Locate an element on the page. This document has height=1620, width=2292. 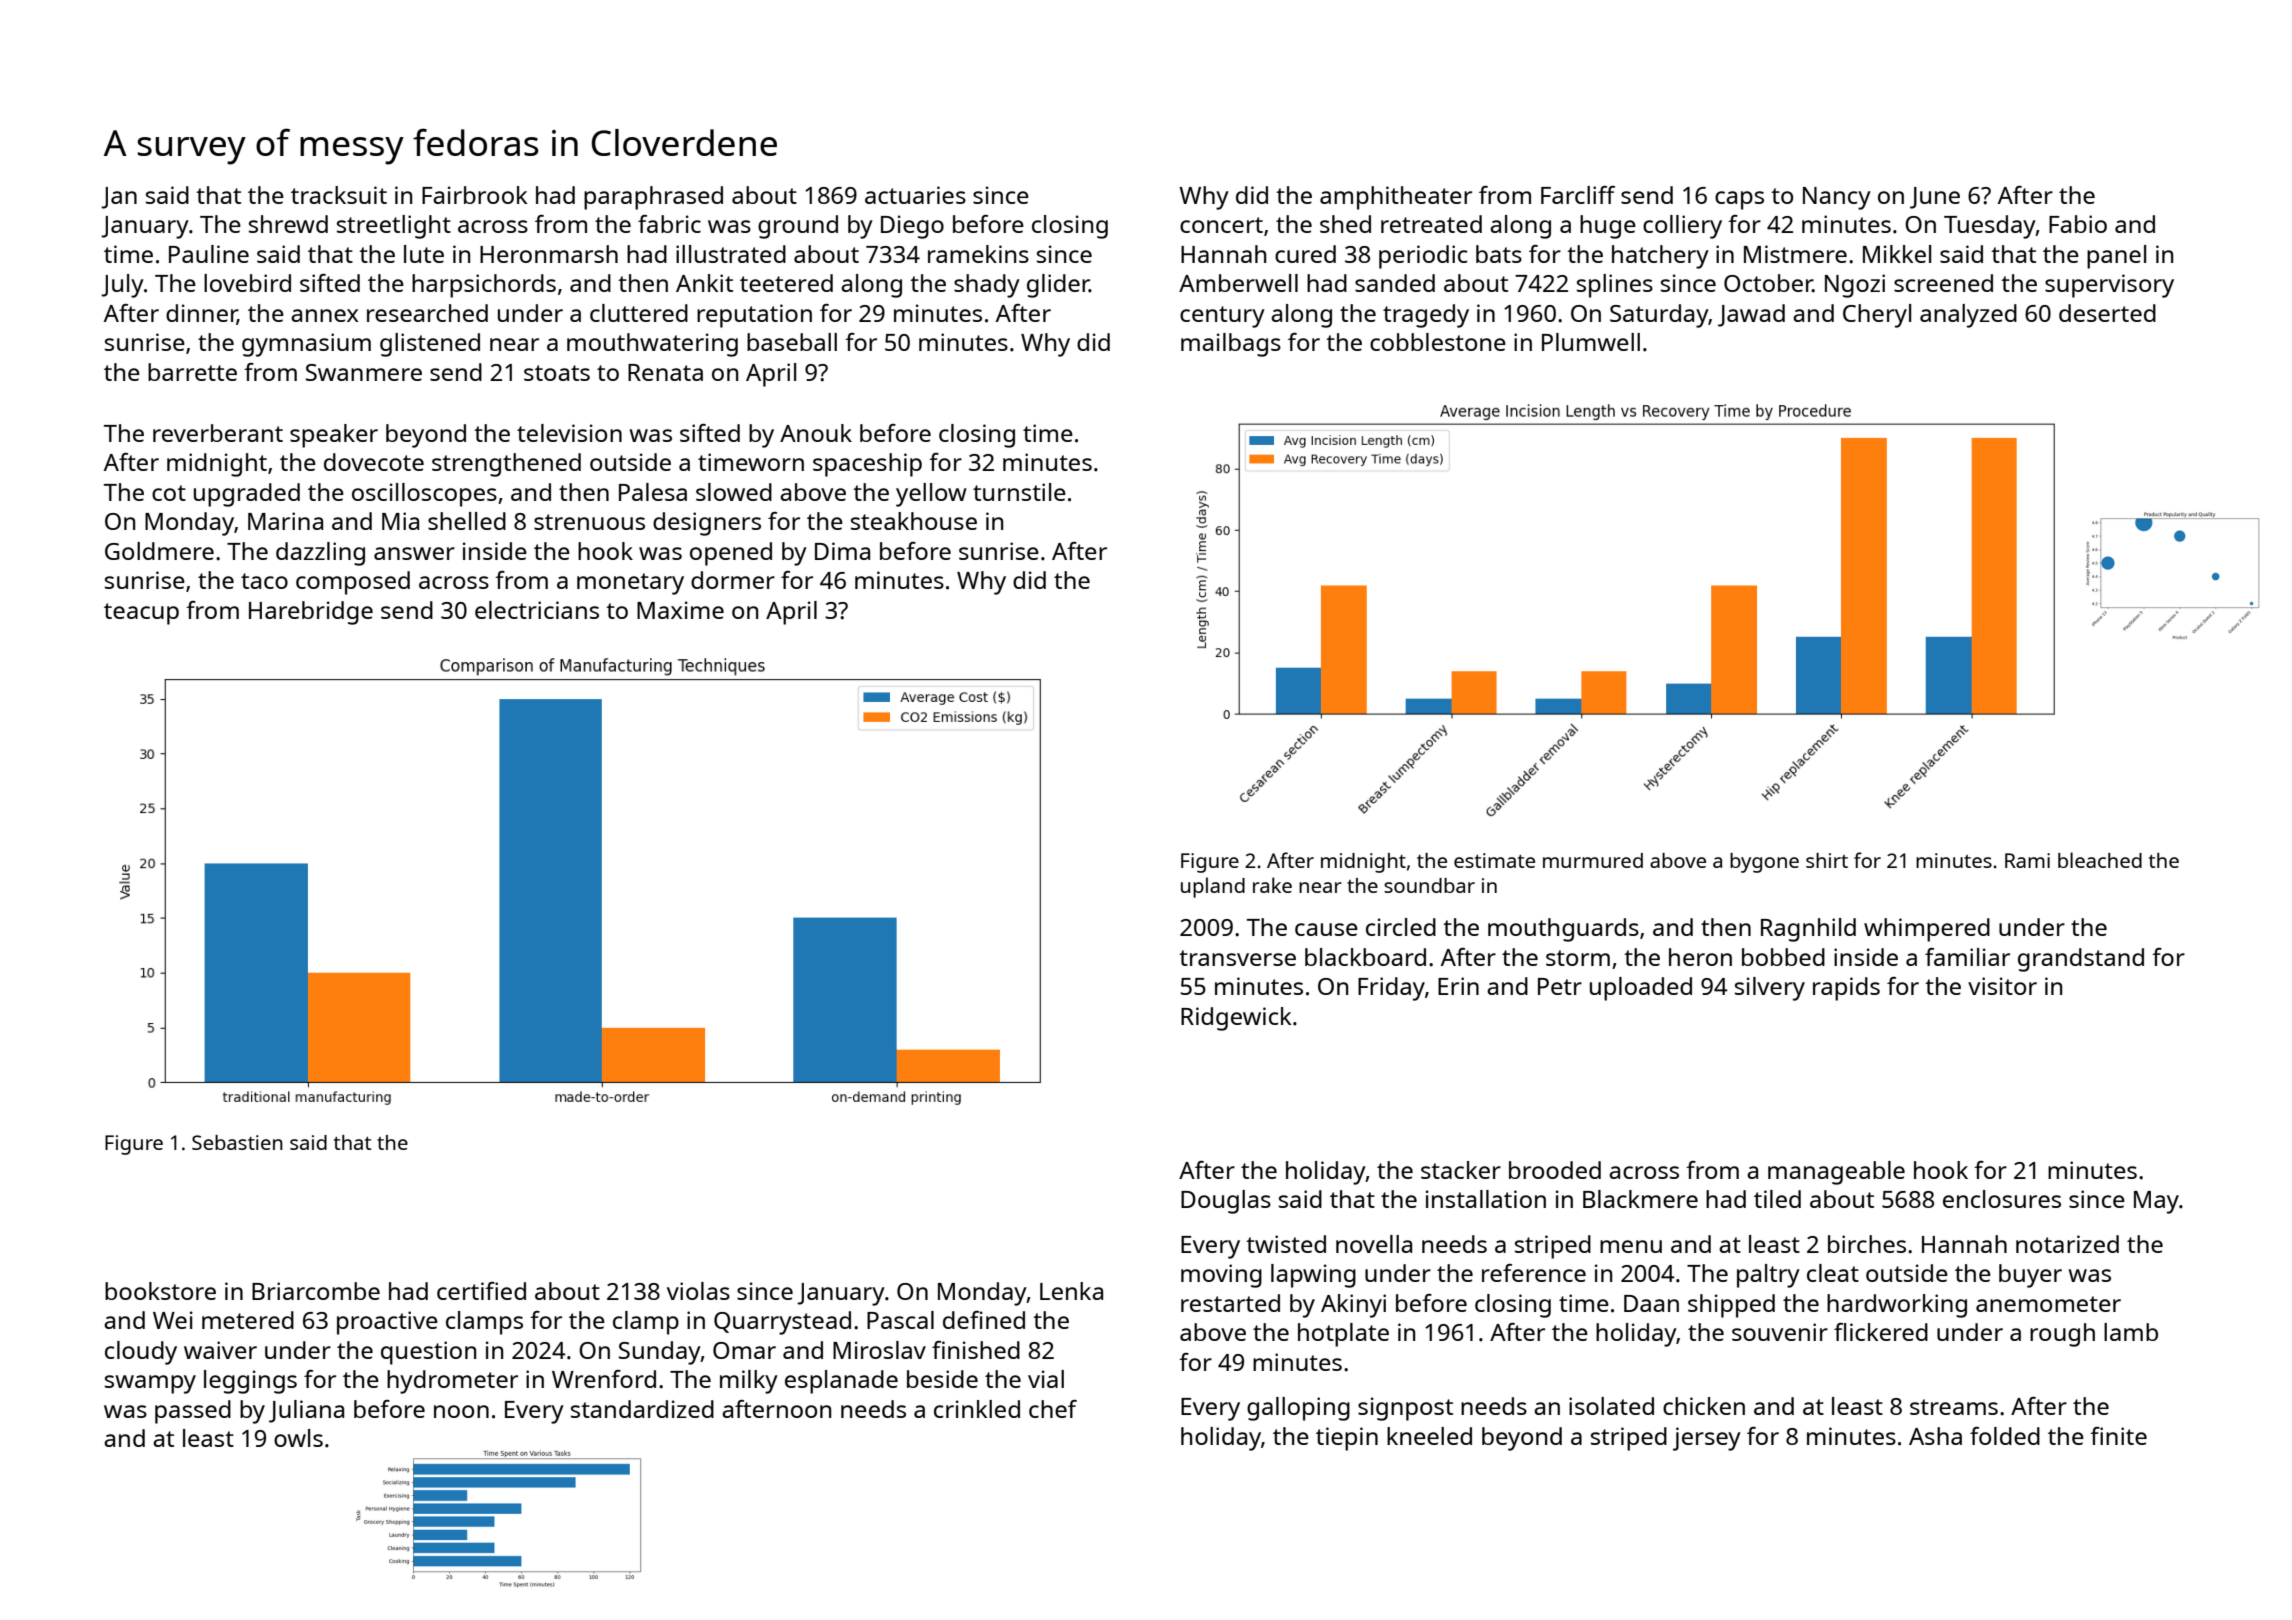
vial is located at coordinates (1046, 1379).
